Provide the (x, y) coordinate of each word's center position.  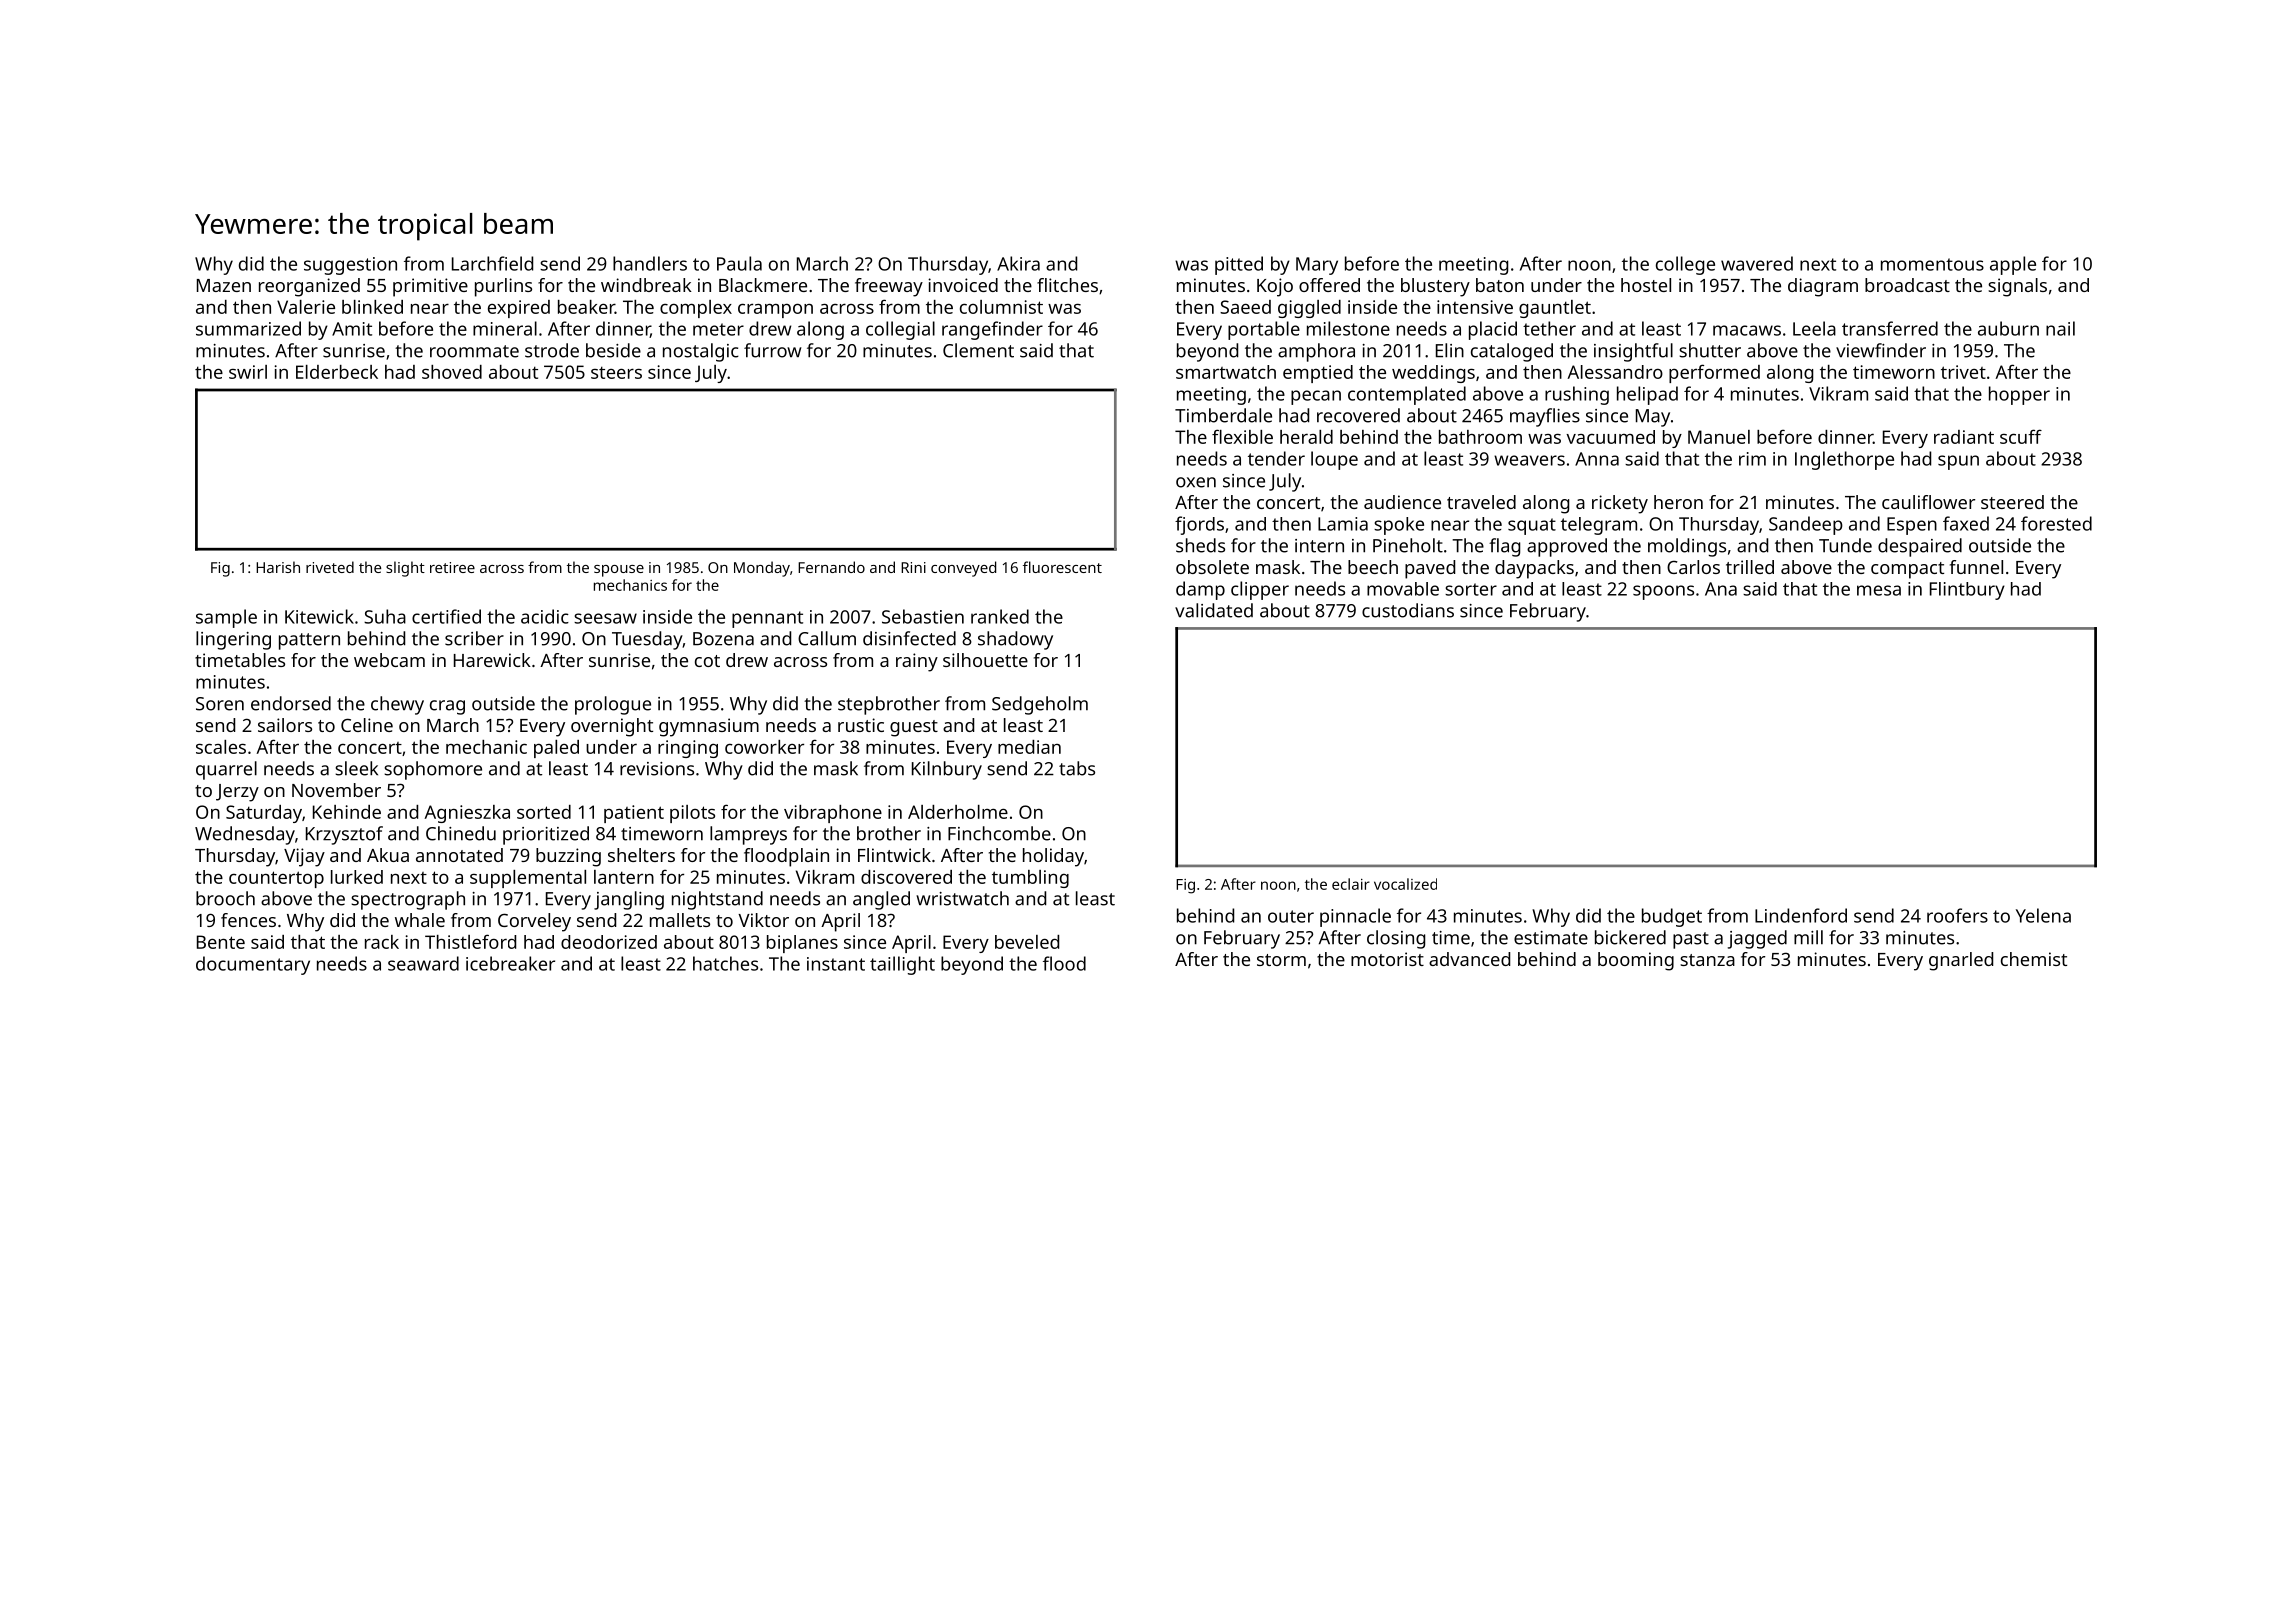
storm (1281, 960)
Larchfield (492, 263)
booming (1636, 961)
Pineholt (1408, 545)
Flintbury (1967, 591)
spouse (619, 571)
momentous (1932, 264)
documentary (253, 965)
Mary (1317, 266)
